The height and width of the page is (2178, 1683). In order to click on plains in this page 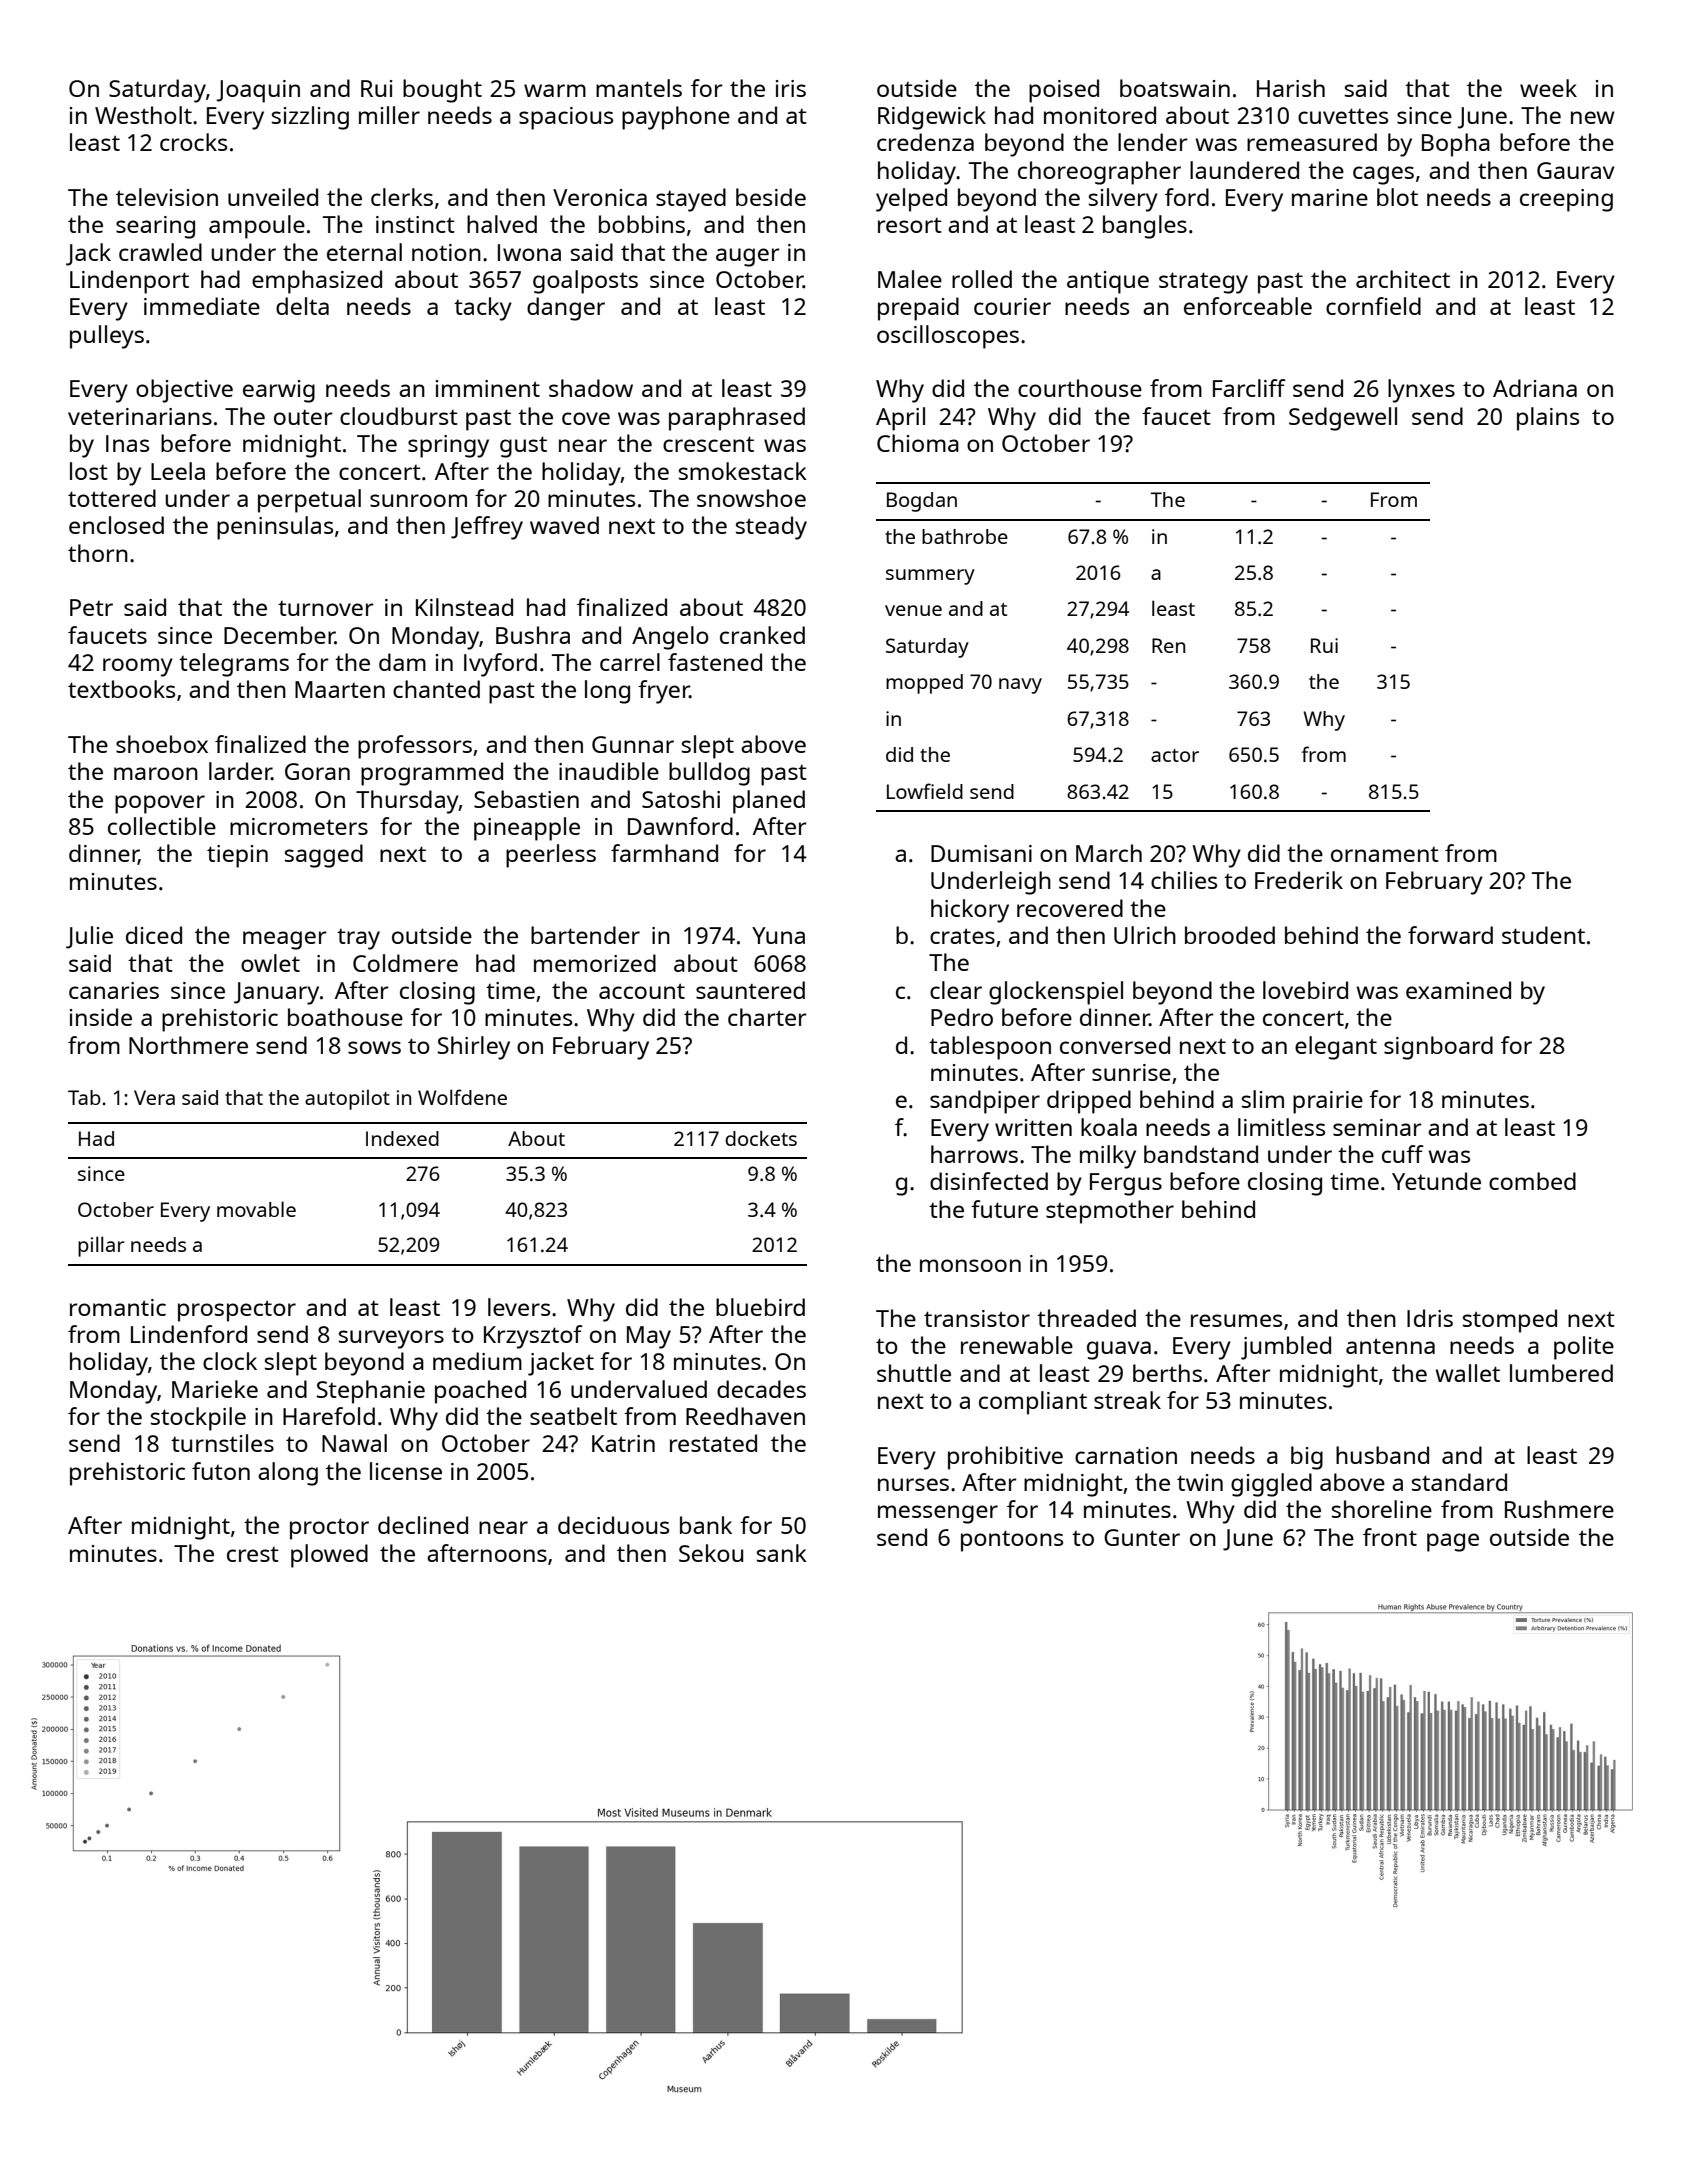, I will do `click(1548, 419)`.
